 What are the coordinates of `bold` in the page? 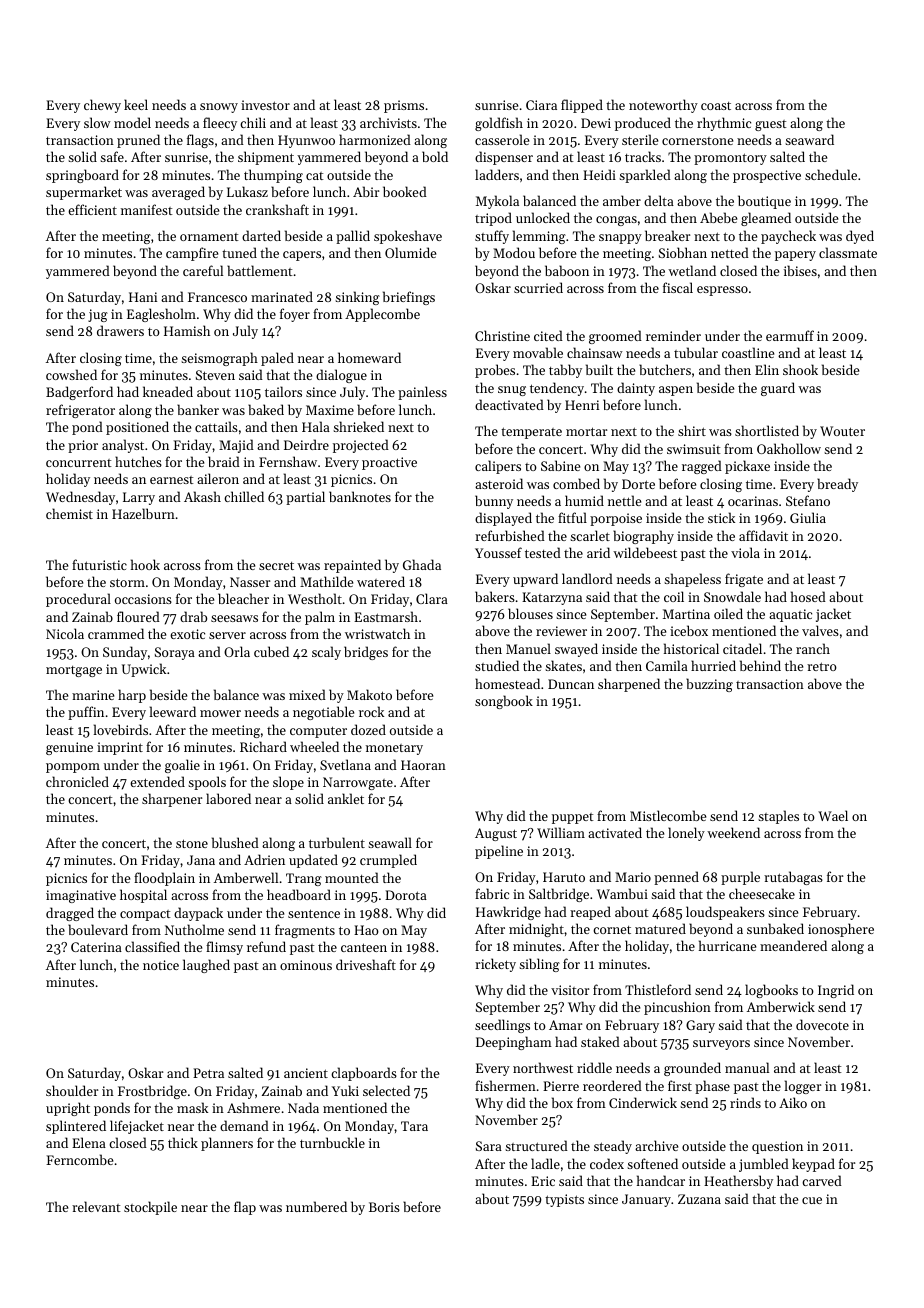 It's located at (435, 156).
